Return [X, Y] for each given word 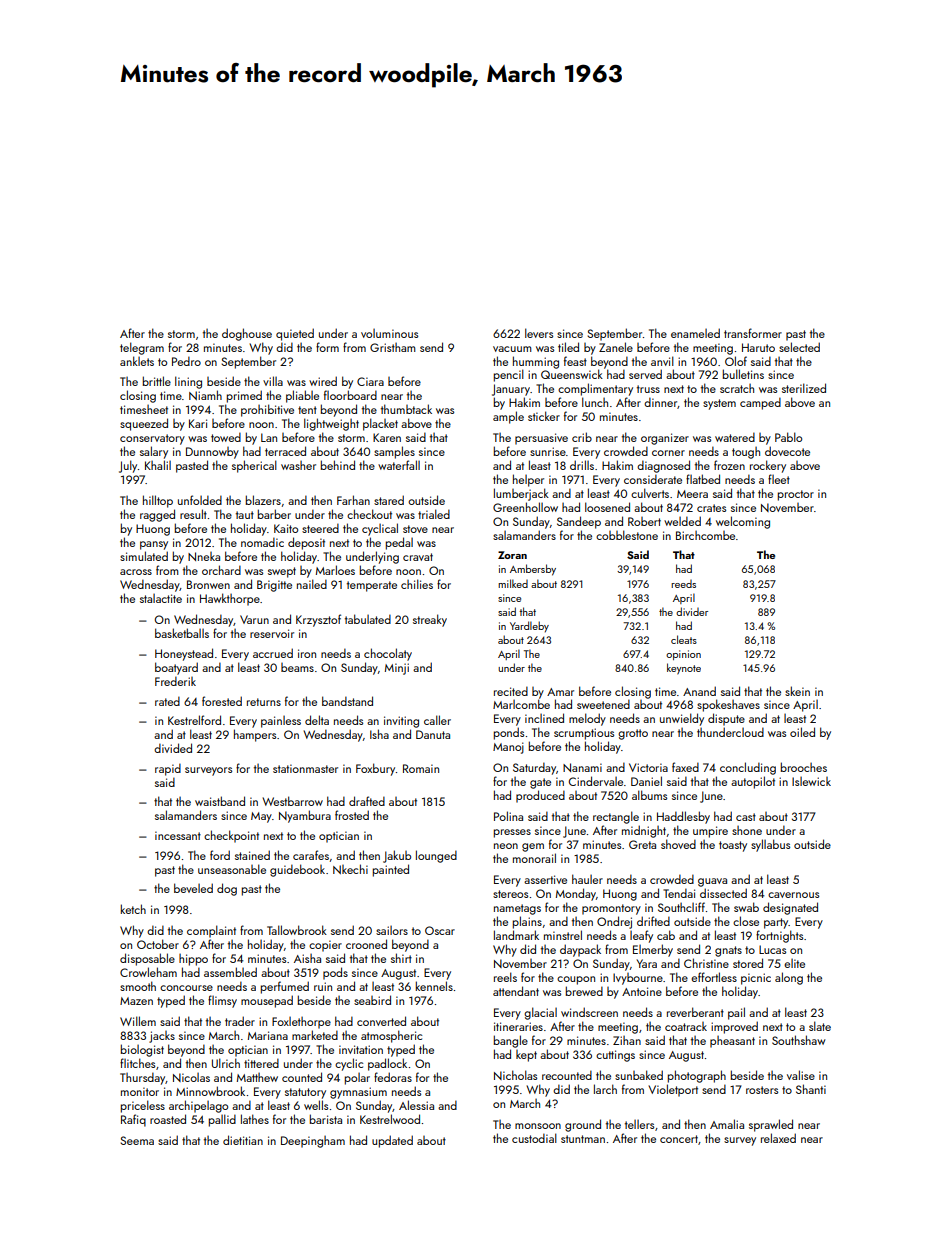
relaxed [778, 1138]
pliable [302, 396]
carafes [311, 855]
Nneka [204, 556]
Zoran [512, 555]
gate [540, 783]
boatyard [176, 668]
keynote [684, 669]
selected [799, 347]
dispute [726, 719]
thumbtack [406, 409]
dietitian [243, 1140]
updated [392, 1141]
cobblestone [627, 535]
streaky [430, 620]
